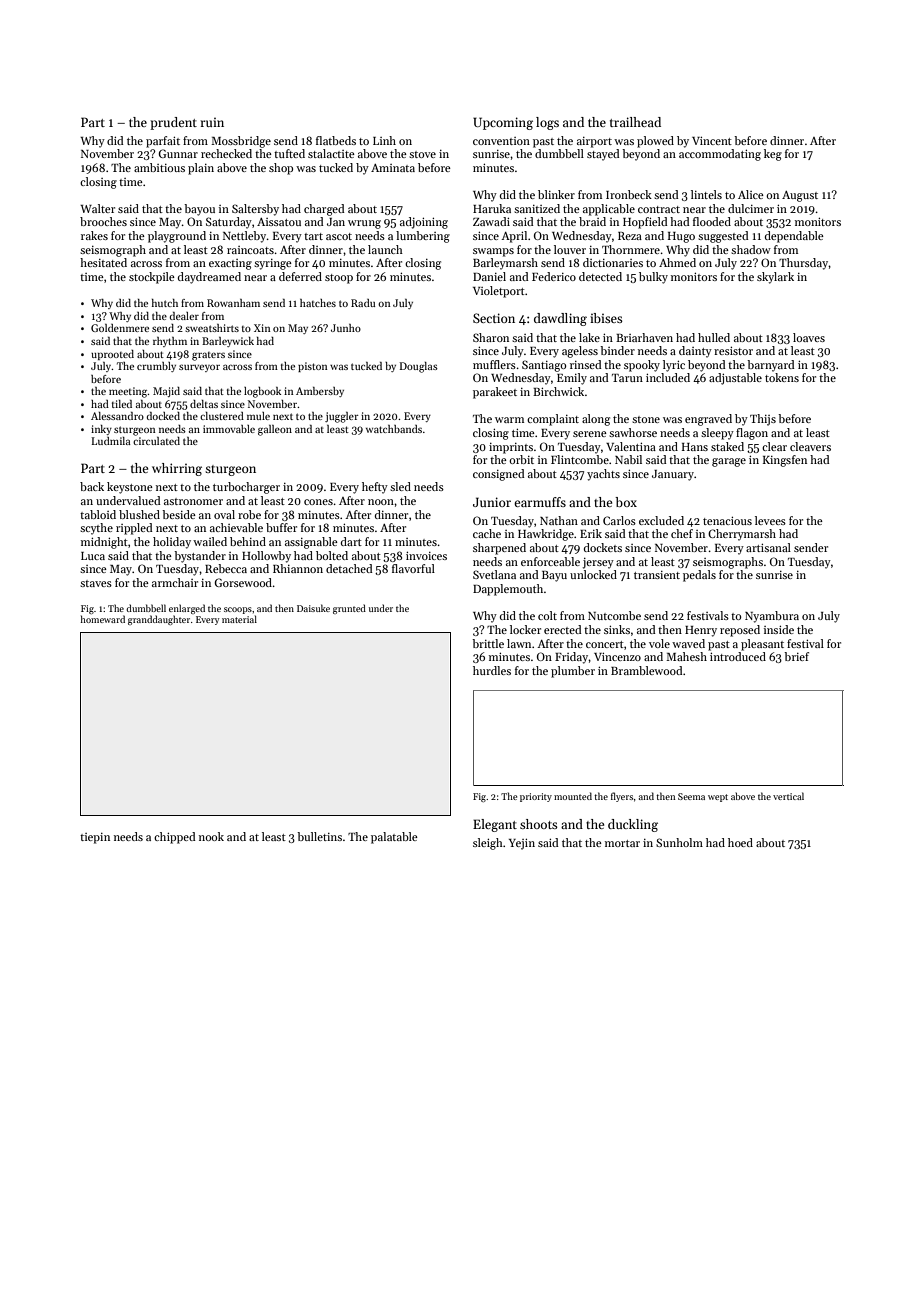 Image resolution: width=924 pixels, height=1308 pixels. What do you see at coordinates (342, 417) in the page?
I see `juggler` at bounding box center [342, 417].
